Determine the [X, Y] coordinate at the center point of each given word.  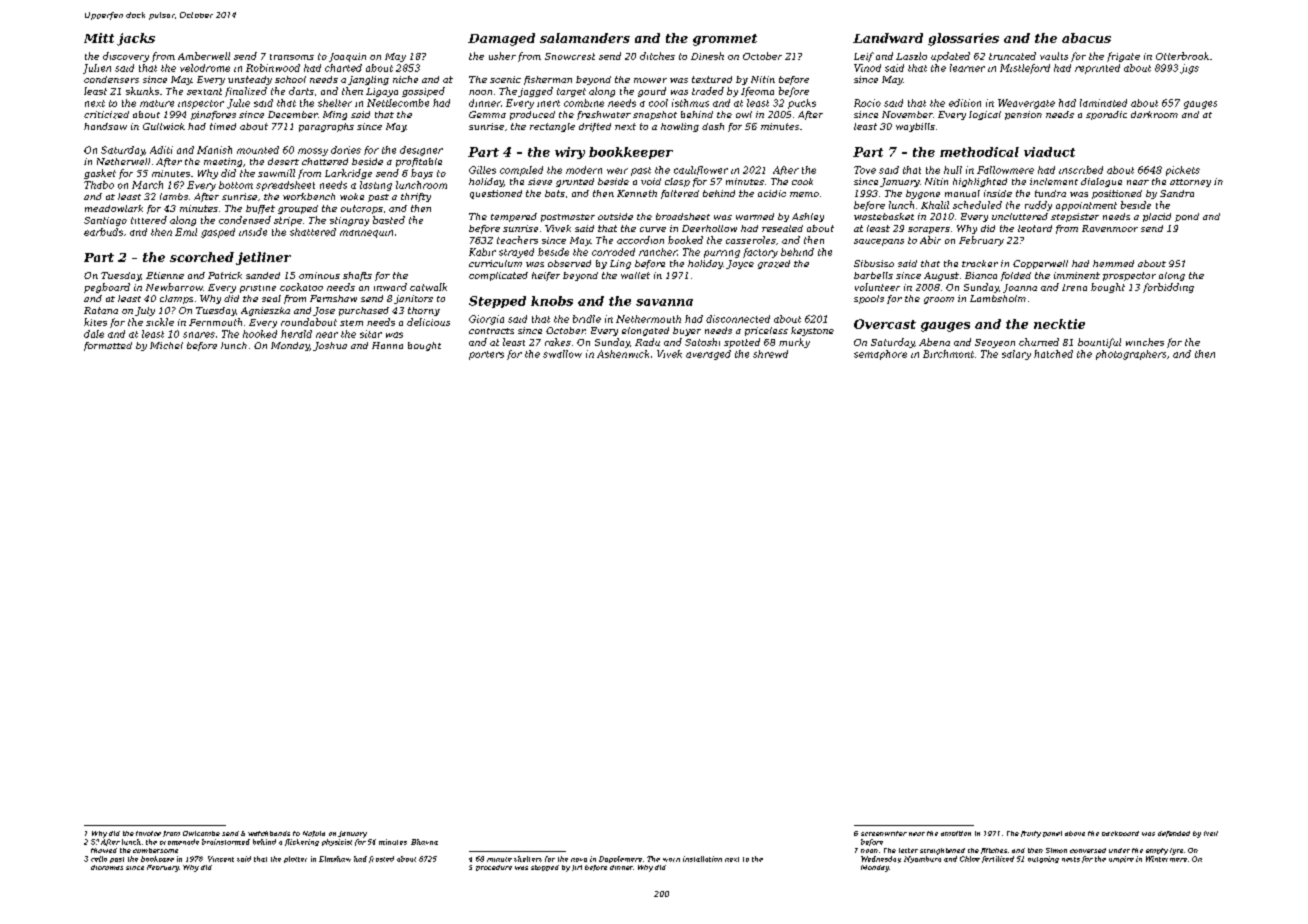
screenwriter [884, 833]
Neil [1211, 833]
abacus [1086, 38]
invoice [148, 833]
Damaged [501, 39]
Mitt [99, 38]
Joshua [330, 346]
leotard [1035, 228]
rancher [658, 252]
